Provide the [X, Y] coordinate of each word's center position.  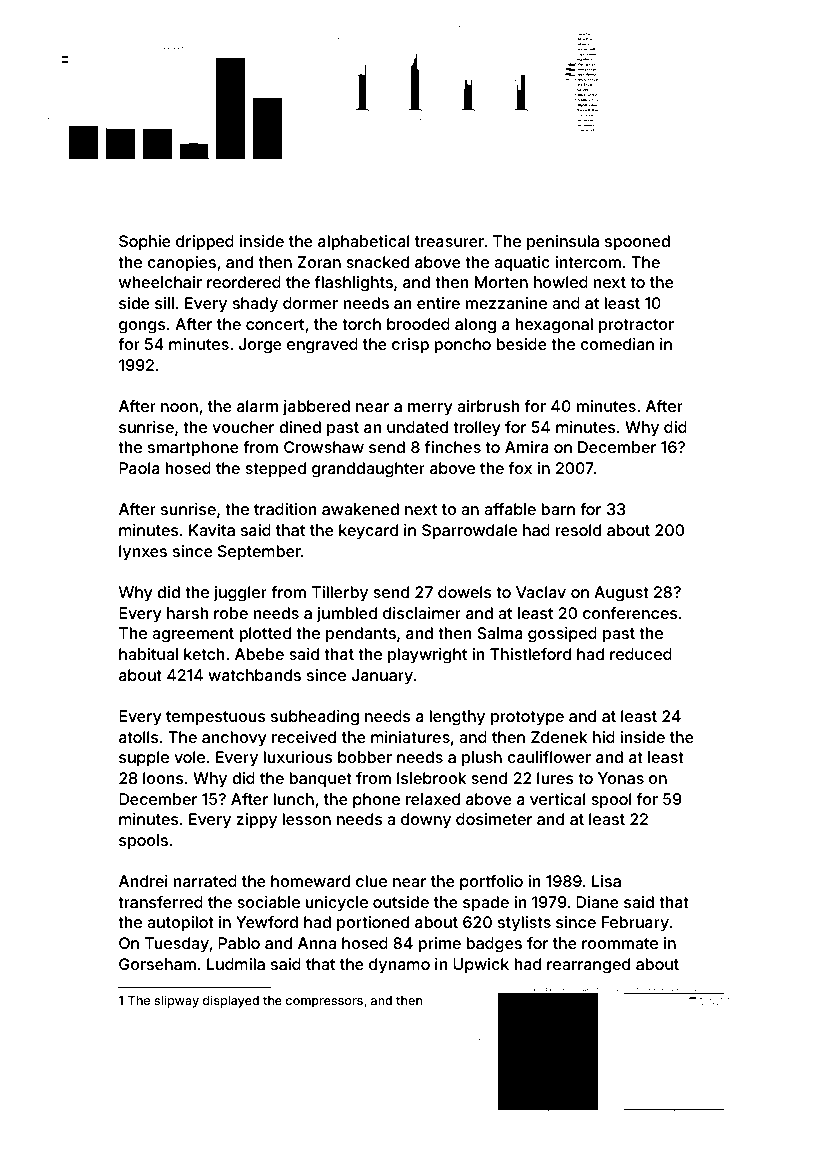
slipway [176, 1001]
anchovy [234, 739]
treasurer [449, 241]
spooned [637, 243]
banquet [320, 780]
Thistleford [530, 654]
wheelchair [160, 282]
